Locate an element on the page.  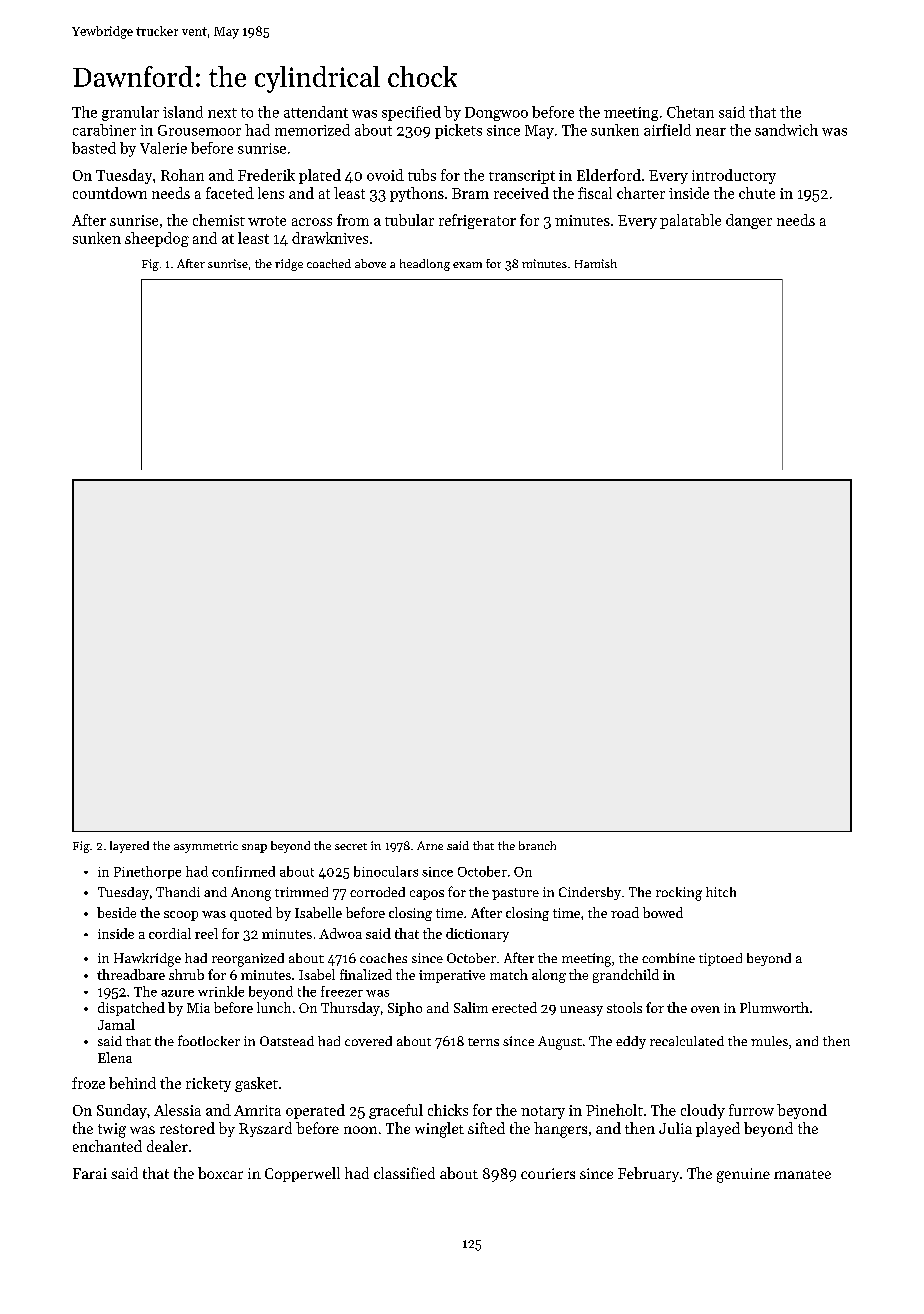
branch is located at coordinates (537, 845).
